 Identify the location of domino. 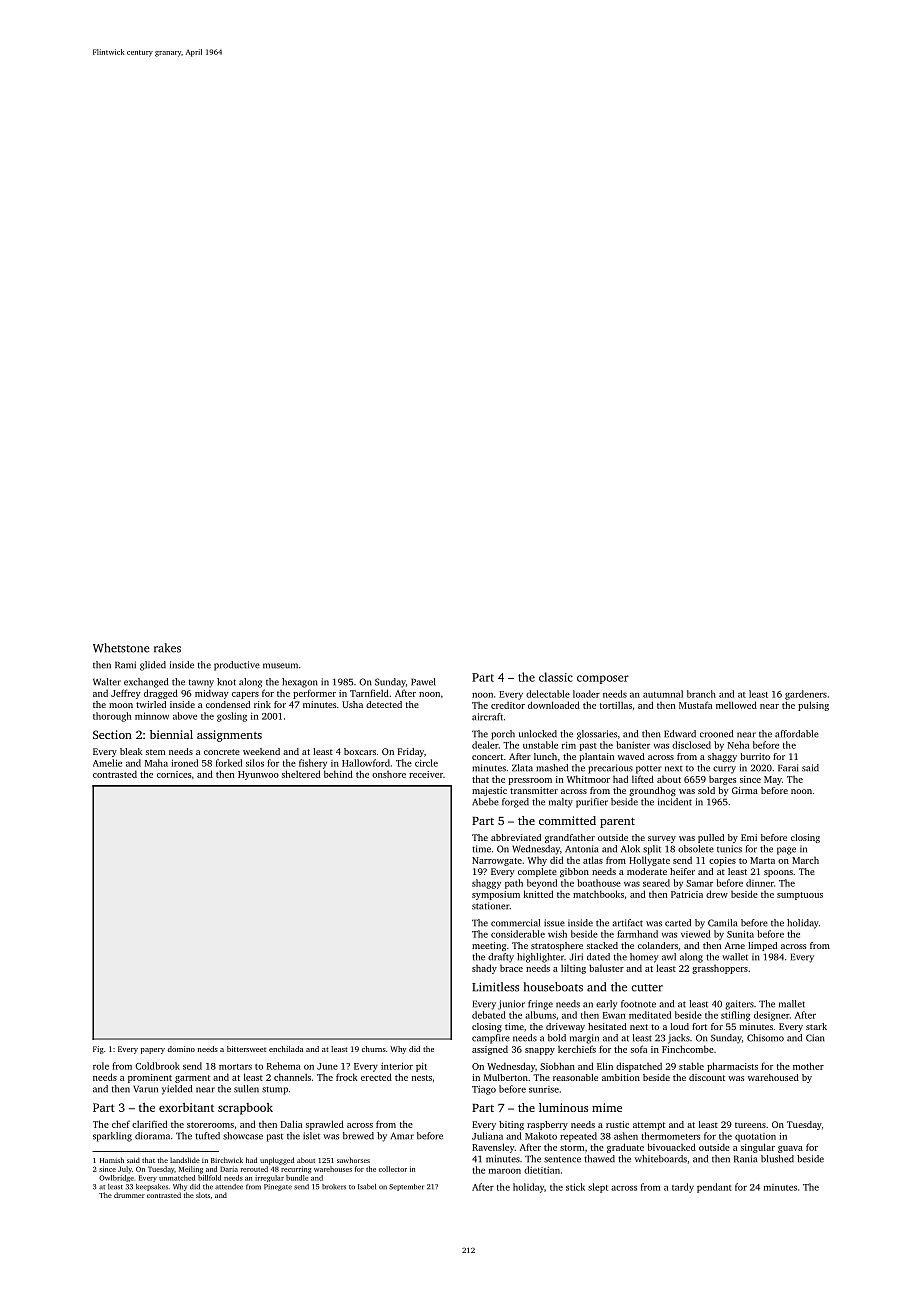
(181, 1049).
